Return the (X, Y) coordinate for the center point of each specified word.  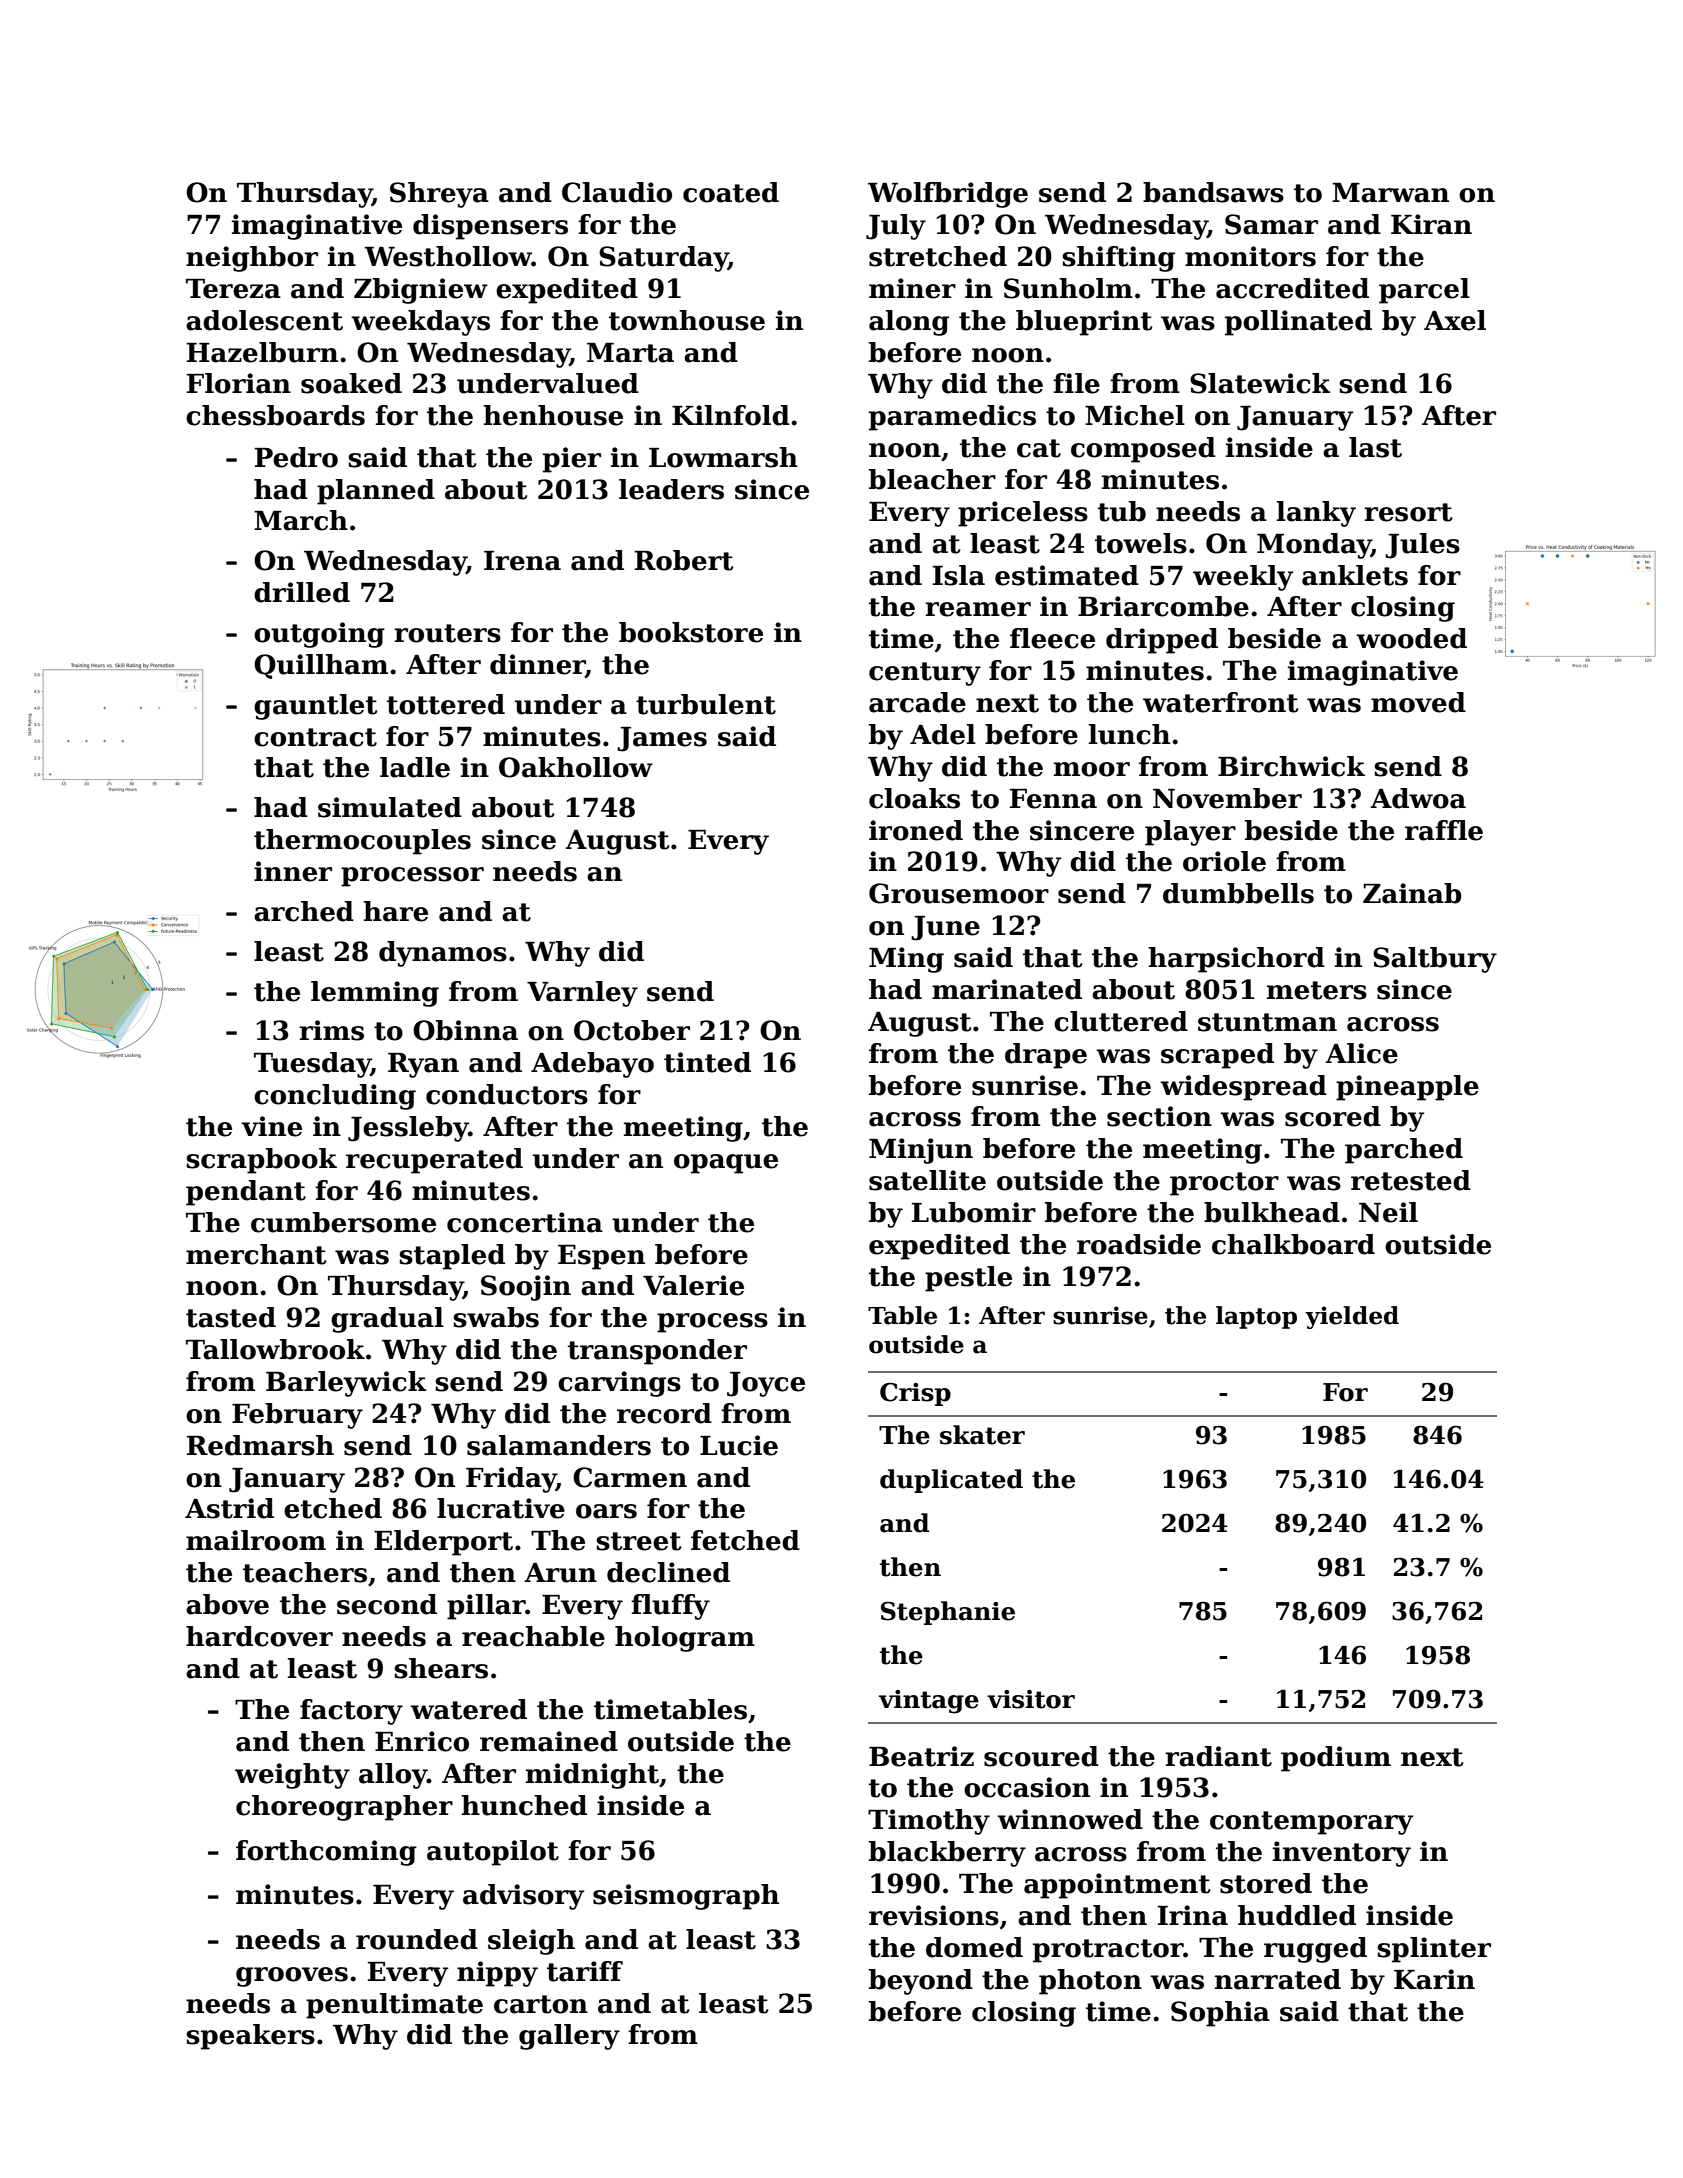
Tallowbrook (275, 1349)
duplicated (951, 1481)
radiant (1218, 1756)
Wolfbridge (948, 195)
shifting (1118, 259)
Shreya (439, 195)
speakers (250, 2037)
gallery (569, 2037)
